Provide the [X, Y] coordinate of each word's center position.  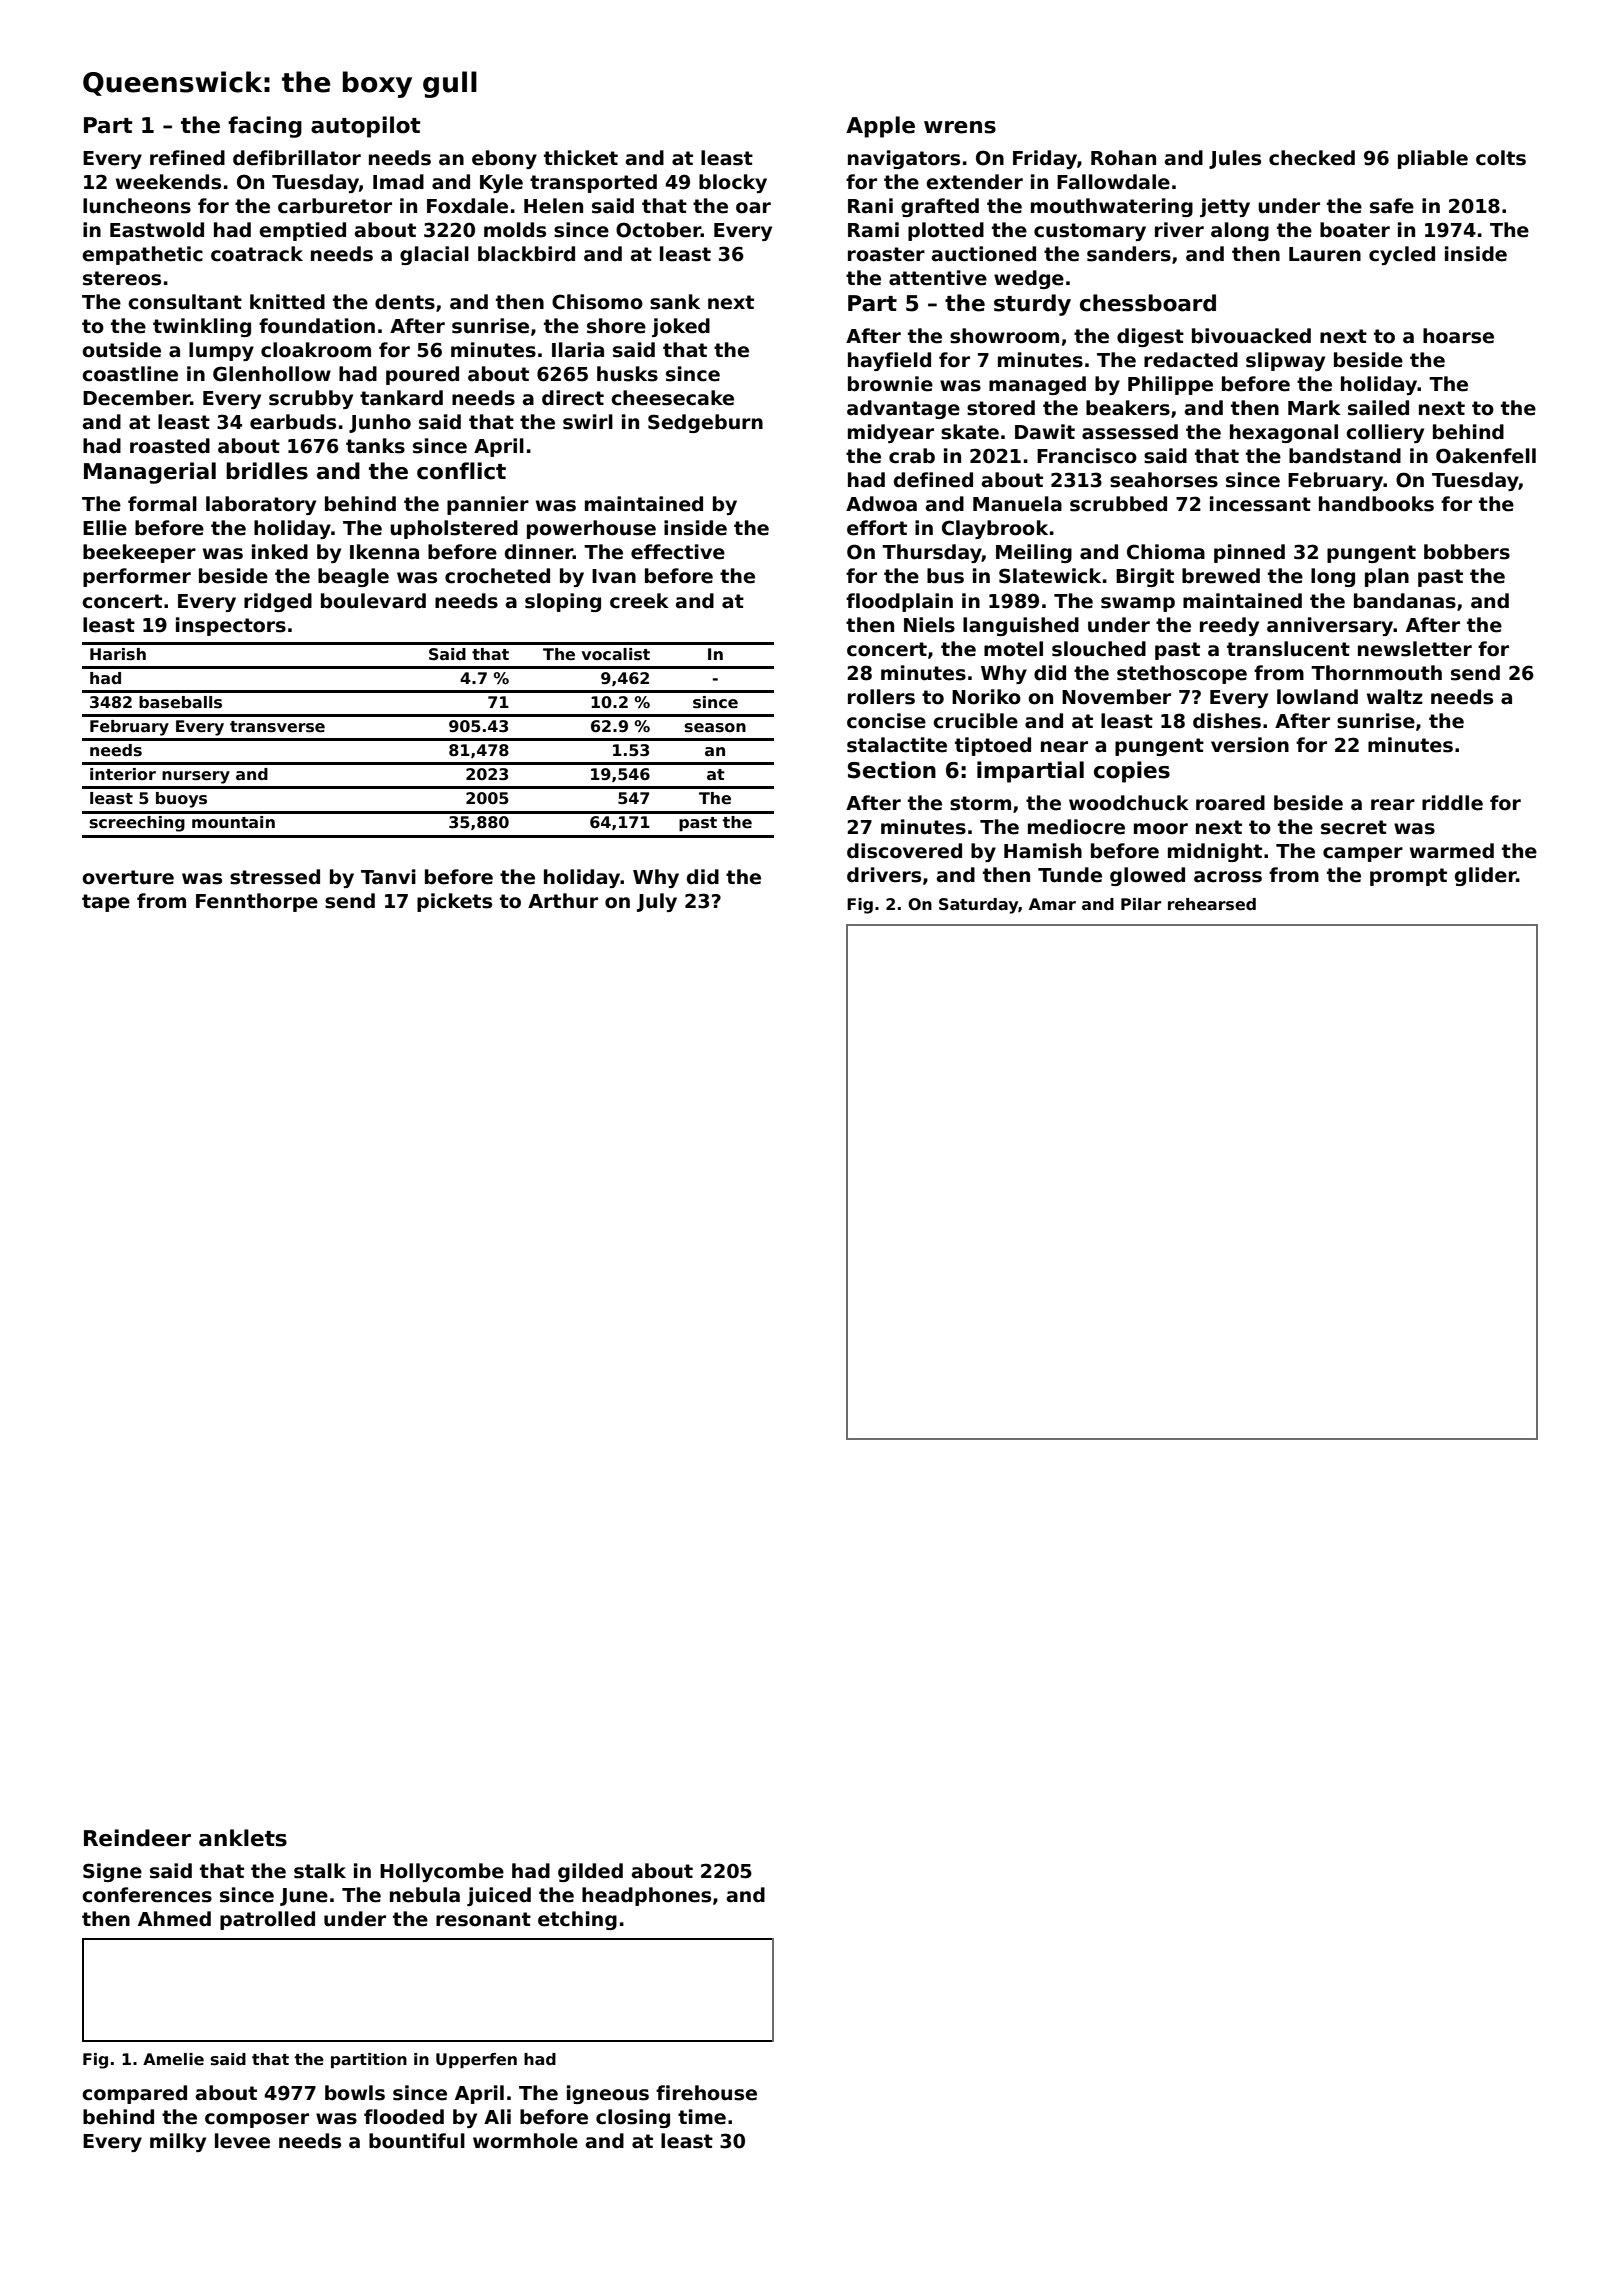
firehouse [706, 2093]
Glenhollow [272, 374]
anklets [243, 1838]
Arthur [563, 901]
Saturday [978, 906]
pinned [1249, 553]
